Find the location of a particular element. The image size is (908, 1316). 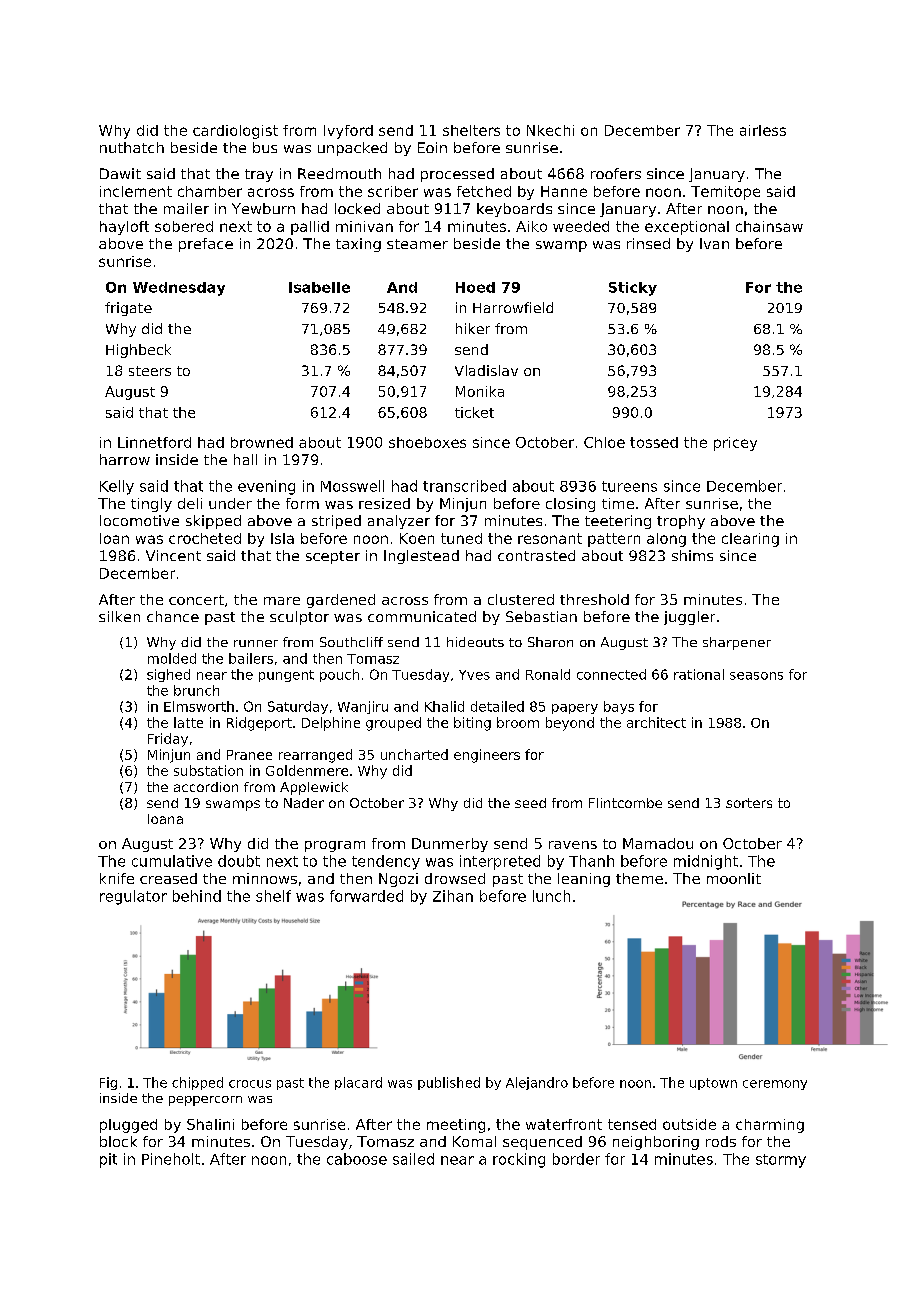

Dawit is located at coordinates (120, 173).
